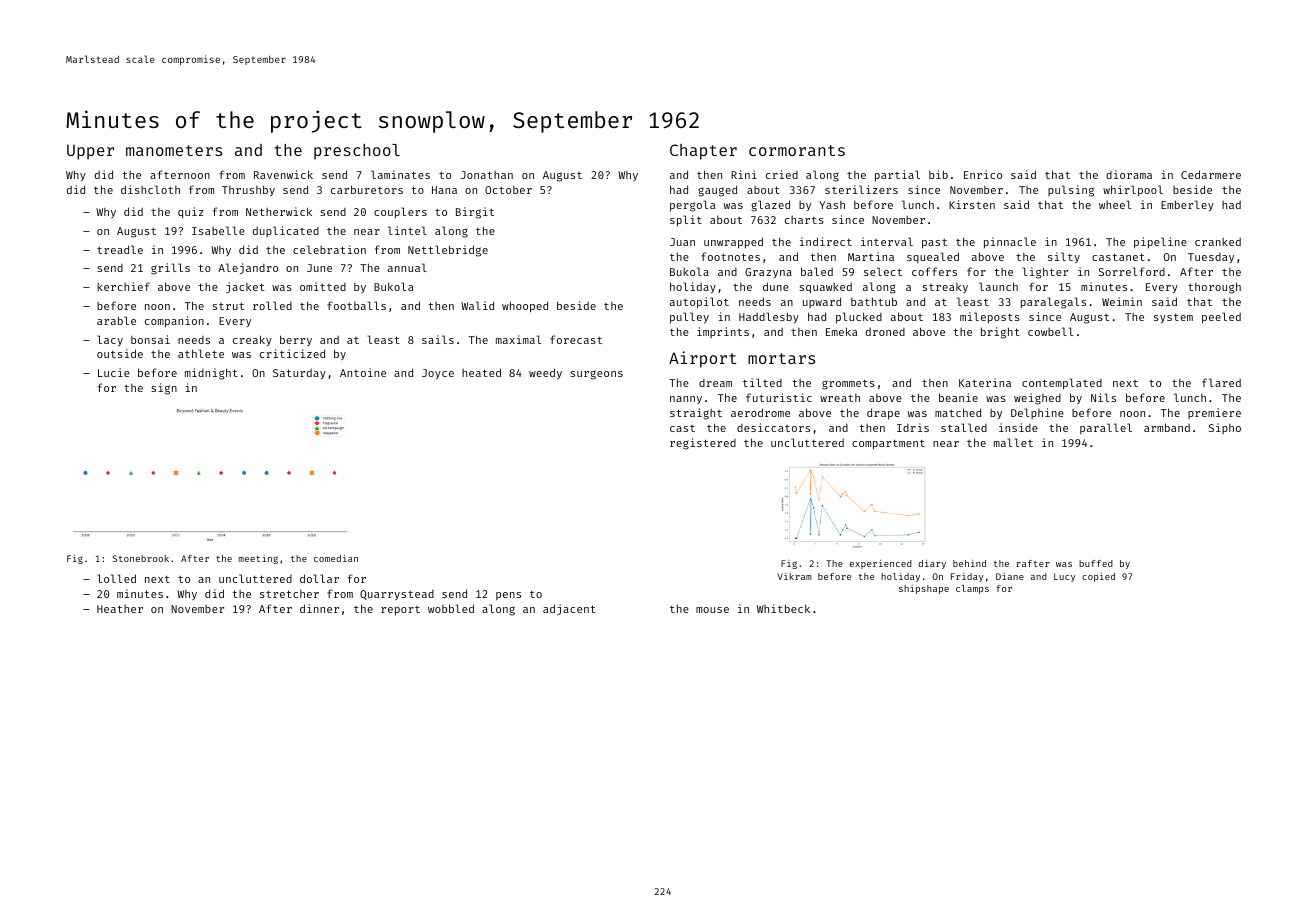  What do you see at coordinates (1221, 318) in the page?
I see `peeled` at bounding box center [1221, 318].
